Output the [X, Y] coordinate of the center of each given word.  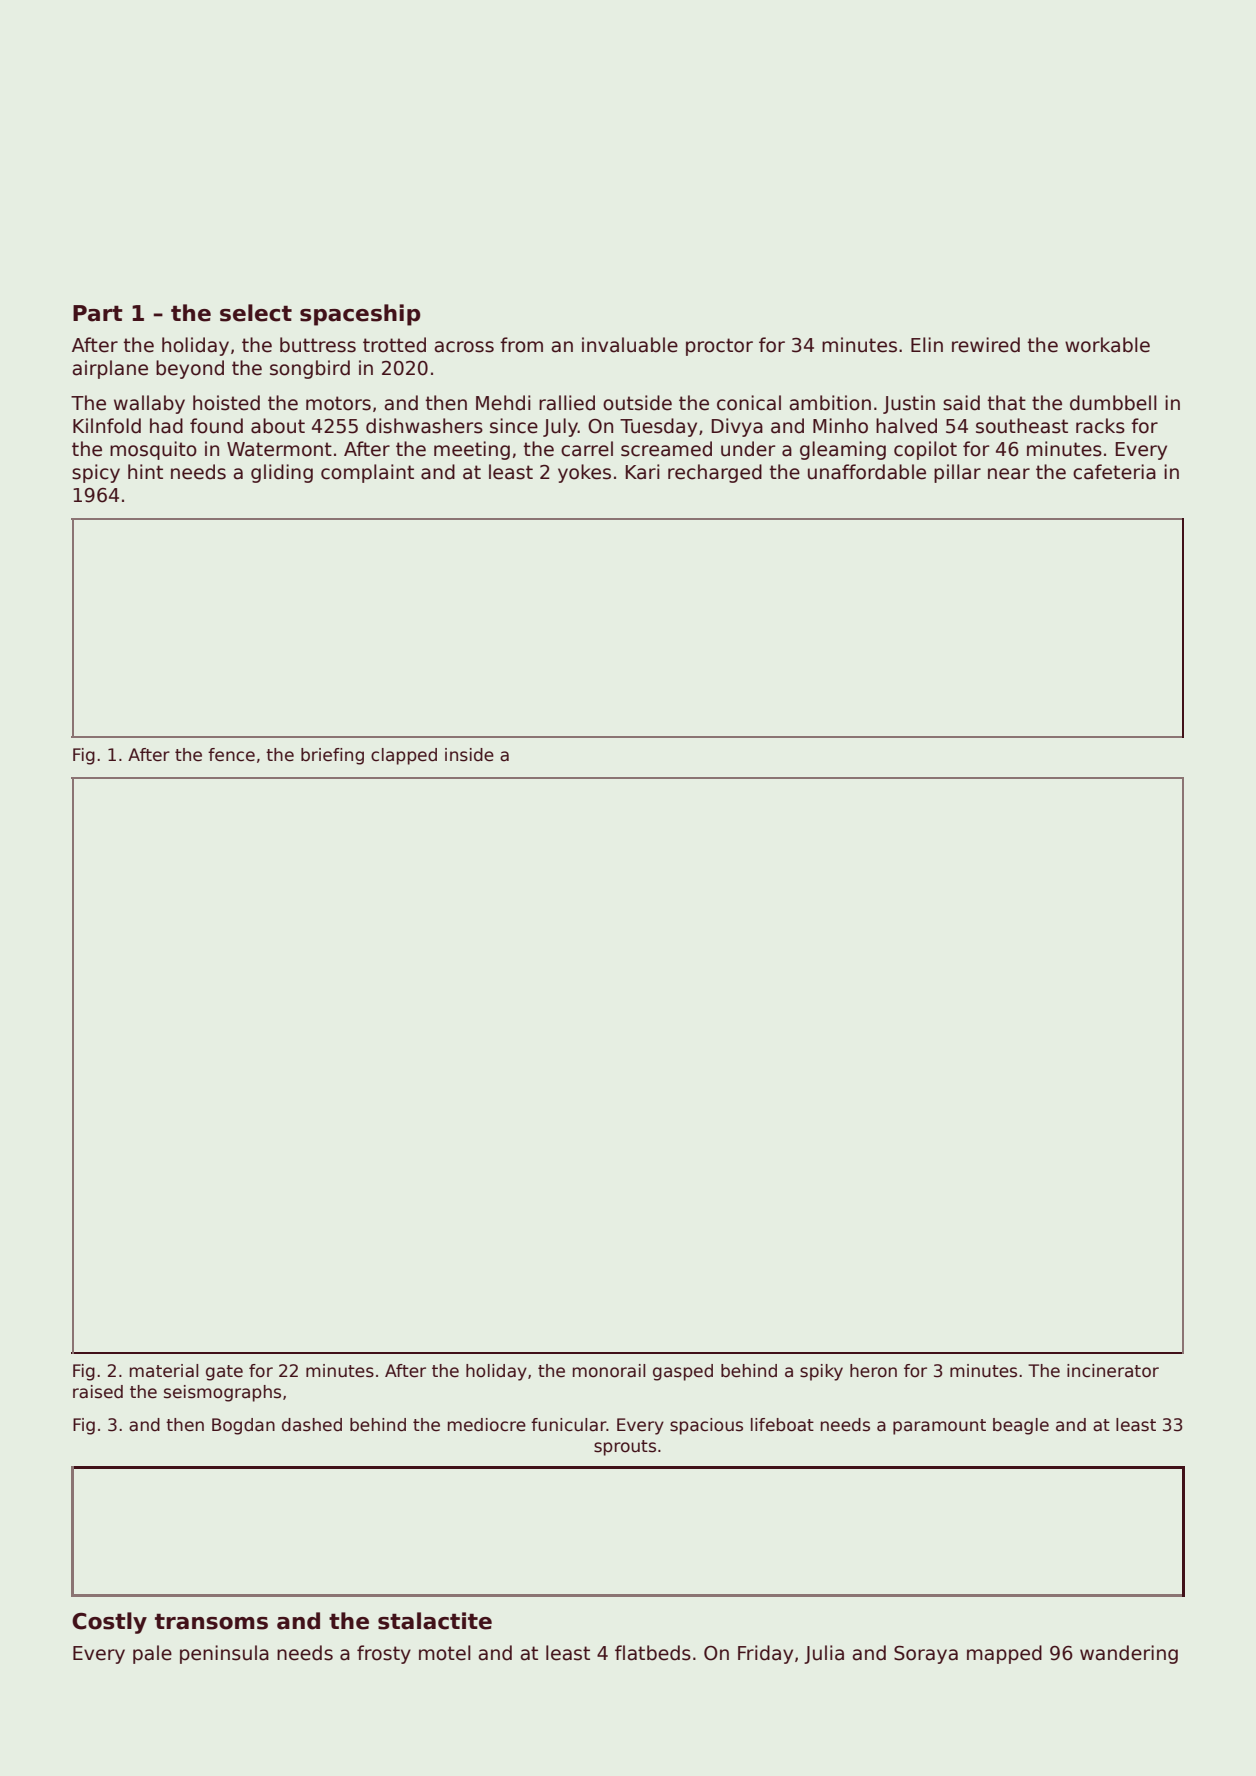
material [164, 1371]
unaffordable [867, 472]
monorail [609, 1371]
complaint [367, 473]
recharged [715, 473]
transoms [211, 1621]
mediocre [487, 1425]
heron [873, 1371]
